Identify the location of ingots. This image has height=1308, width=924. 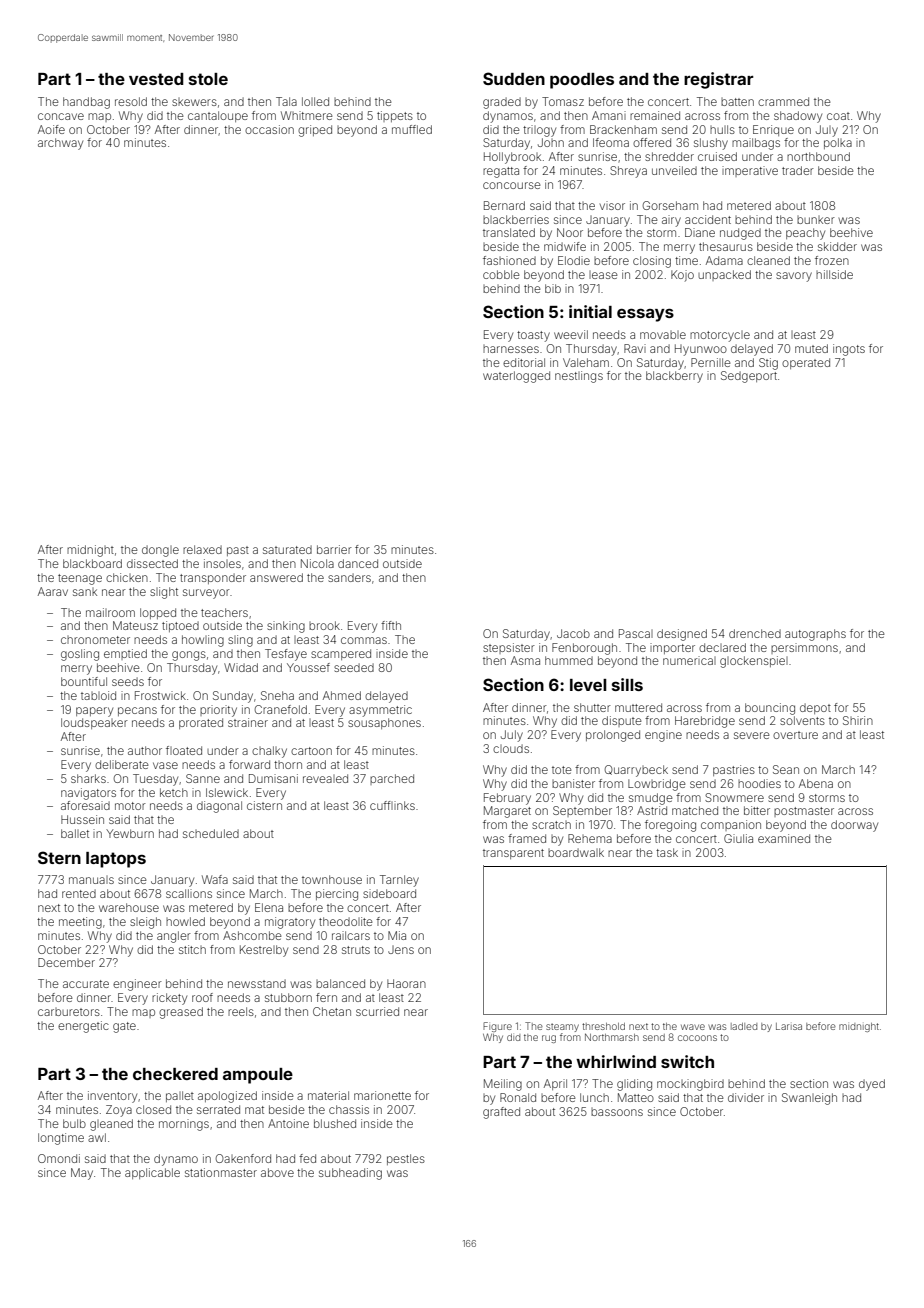
(849, 350).
